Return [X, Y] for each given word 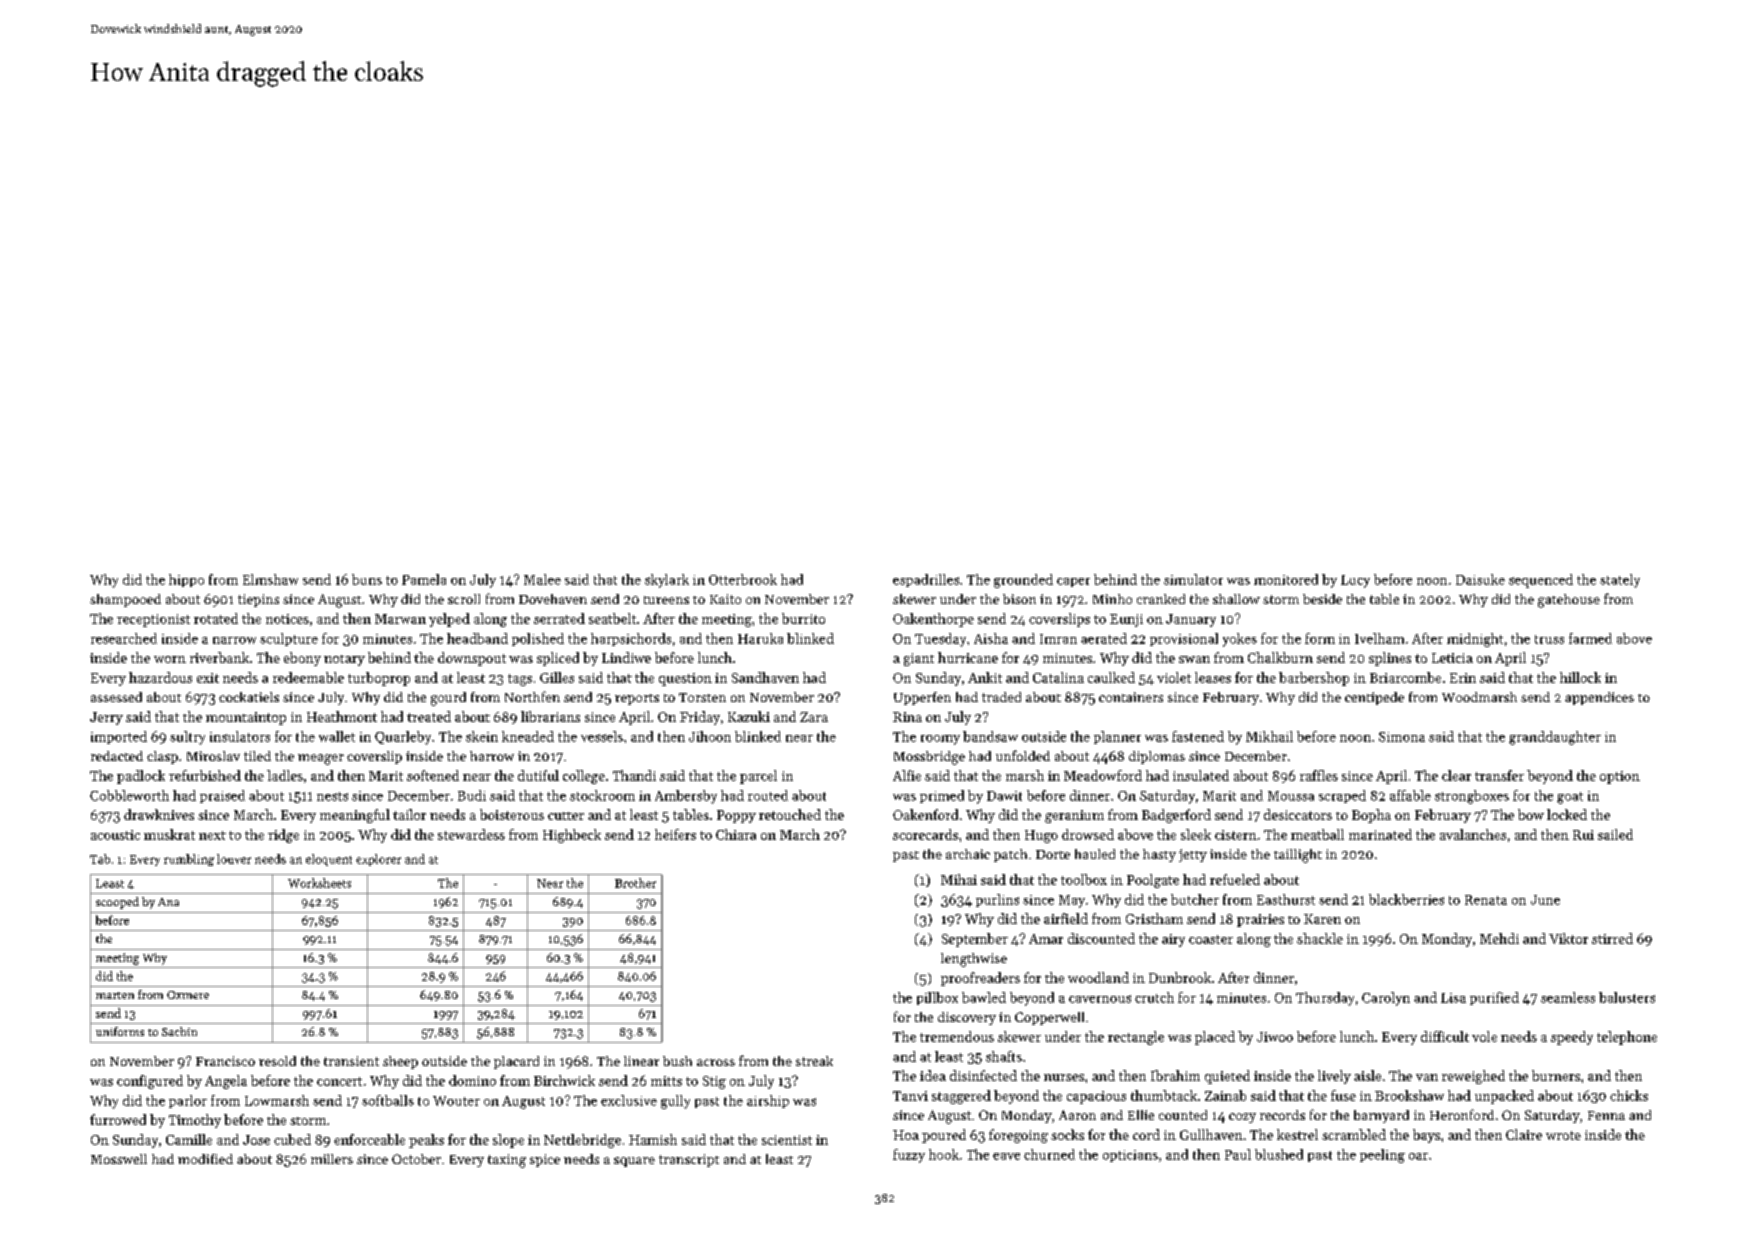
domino [472, 1080]
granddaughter [1555, 738]
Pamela [424, 579]
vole [1484, 1036]
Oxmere [188, 995]
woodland [1098, 977]
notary [344, 660]
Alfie [907, 775]
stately [1620, 581]
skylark [667, 581]
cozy [1242, 1118]
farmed [1590, 638]
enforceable [369, 1139]
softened [433, 775]
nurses [1064, 1077]
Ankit [985, 677]
